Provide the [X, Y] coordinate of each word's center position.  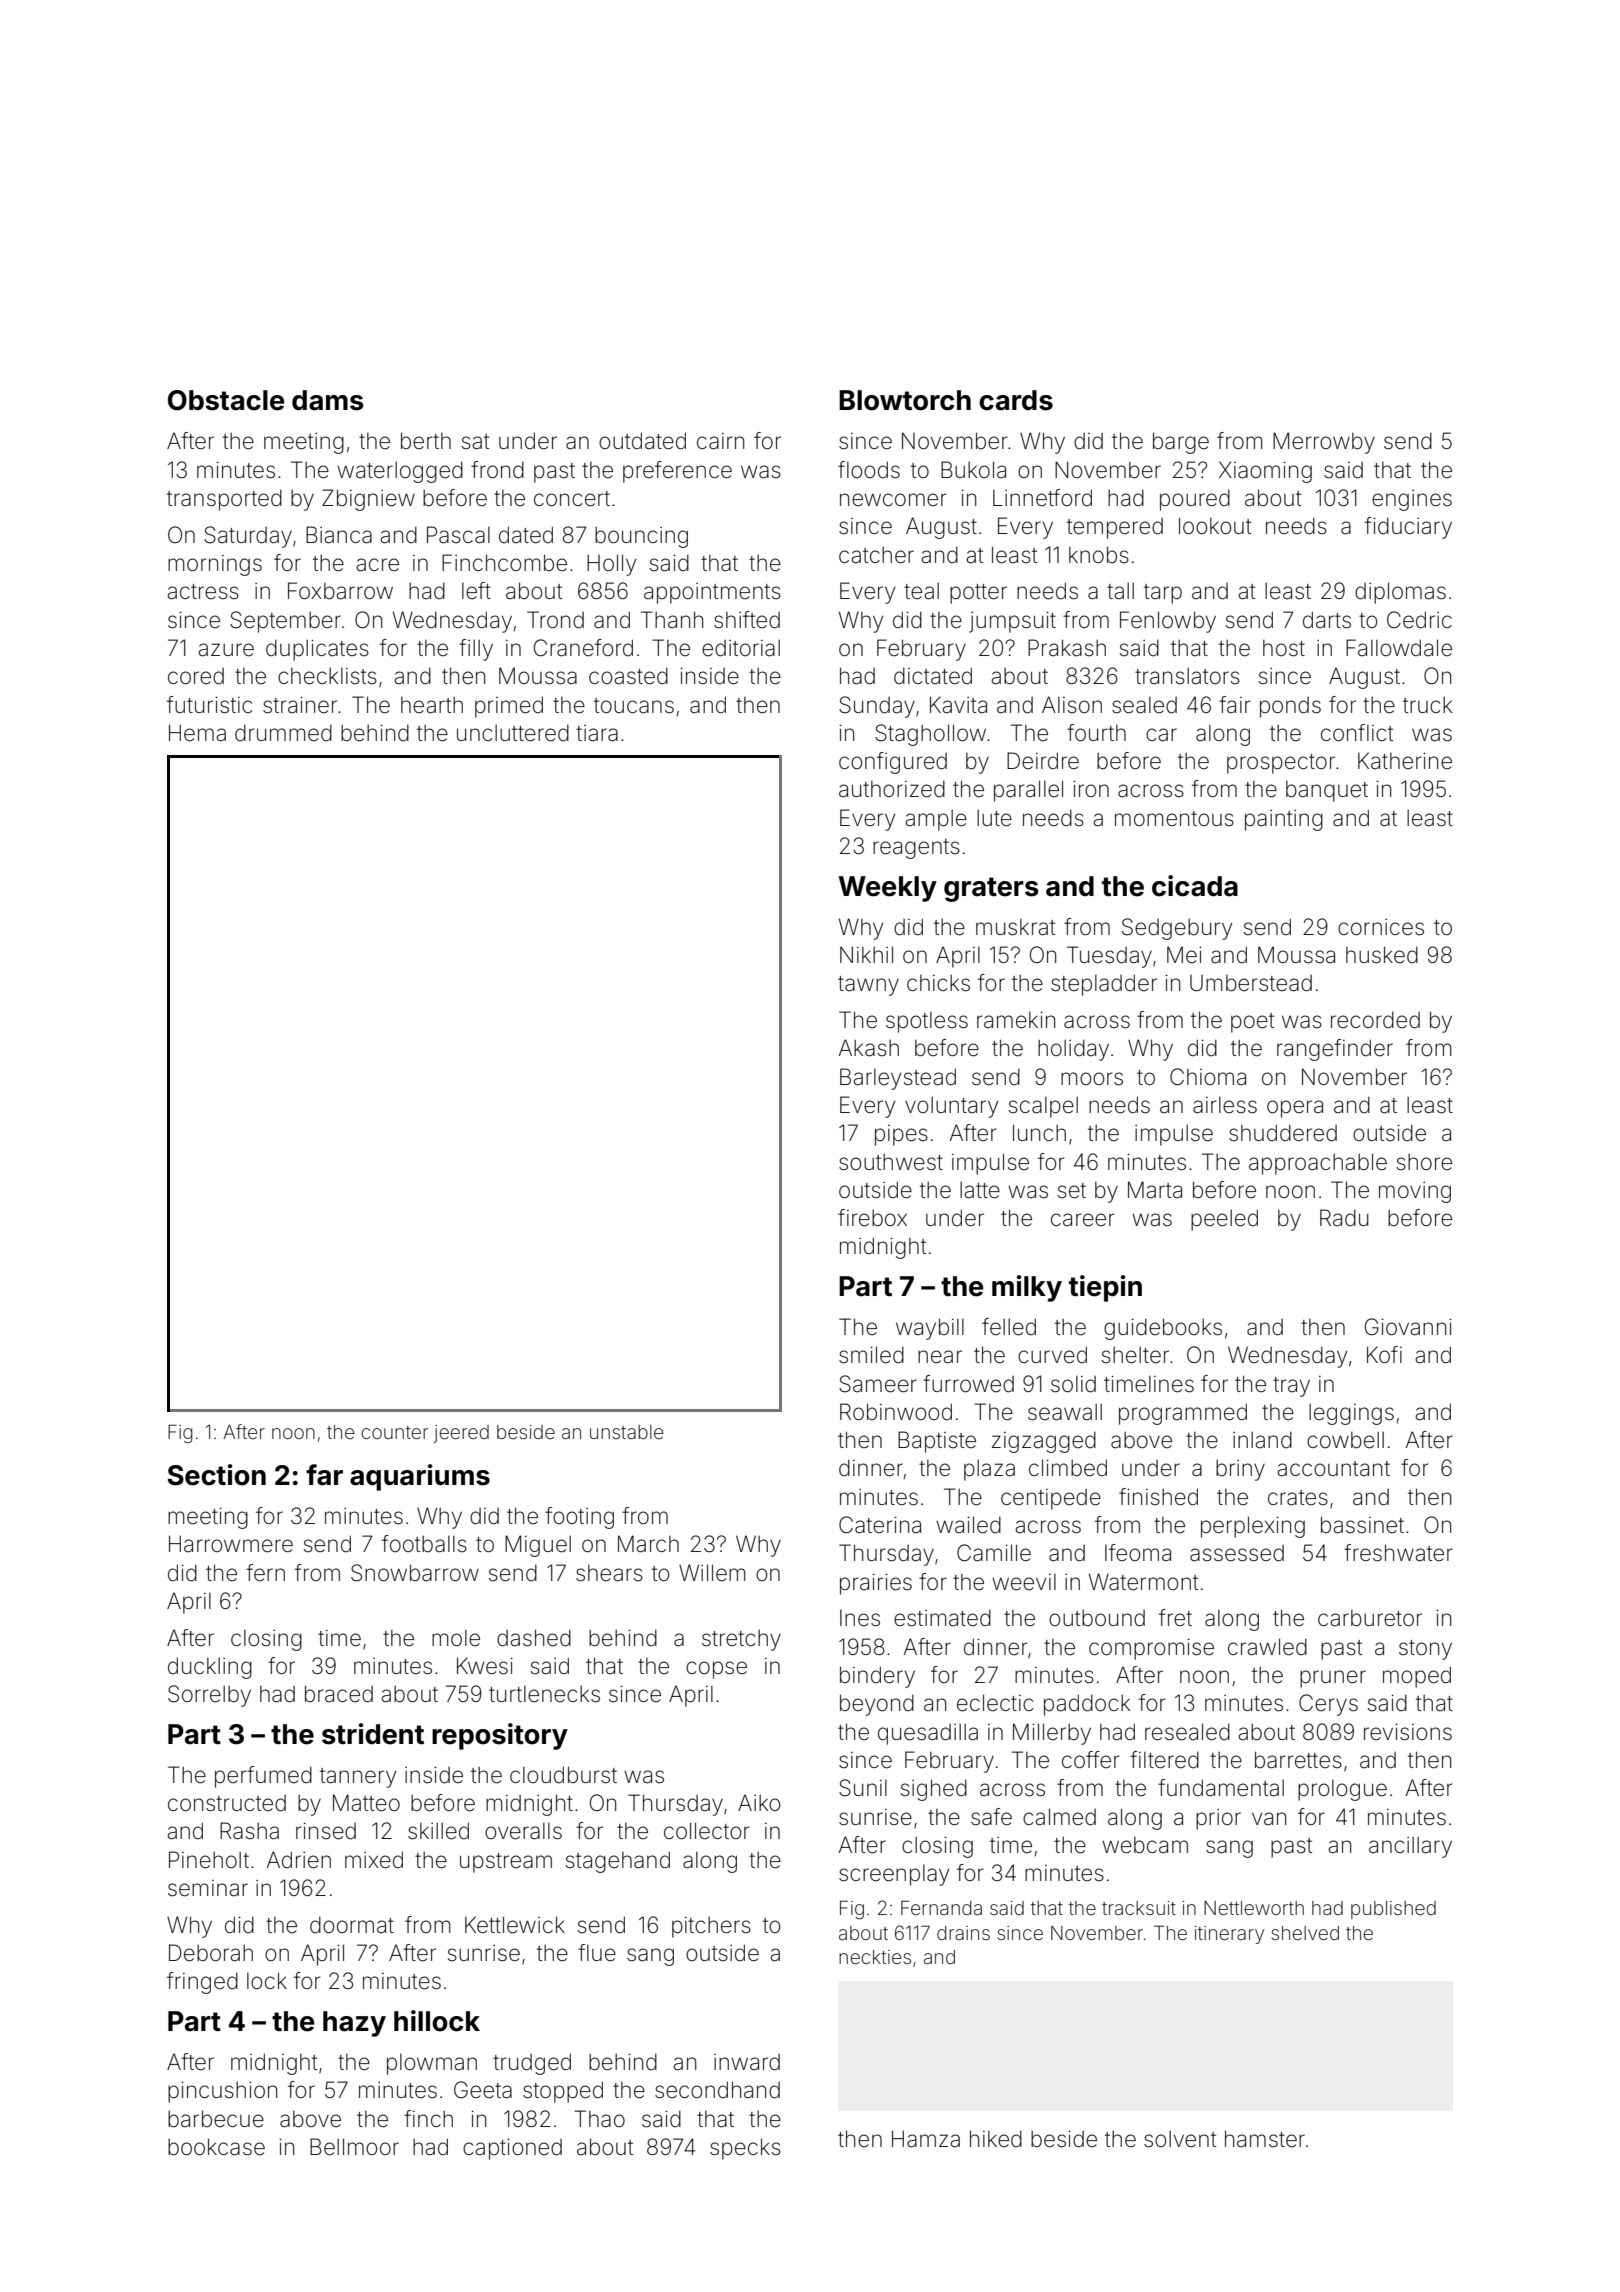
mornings [215, 565]
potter [978, 594]
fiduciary [1408, 528]
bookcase [216, 2147]
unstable [626, 1432]
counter [394, 1432]
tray [1291, 1387]
